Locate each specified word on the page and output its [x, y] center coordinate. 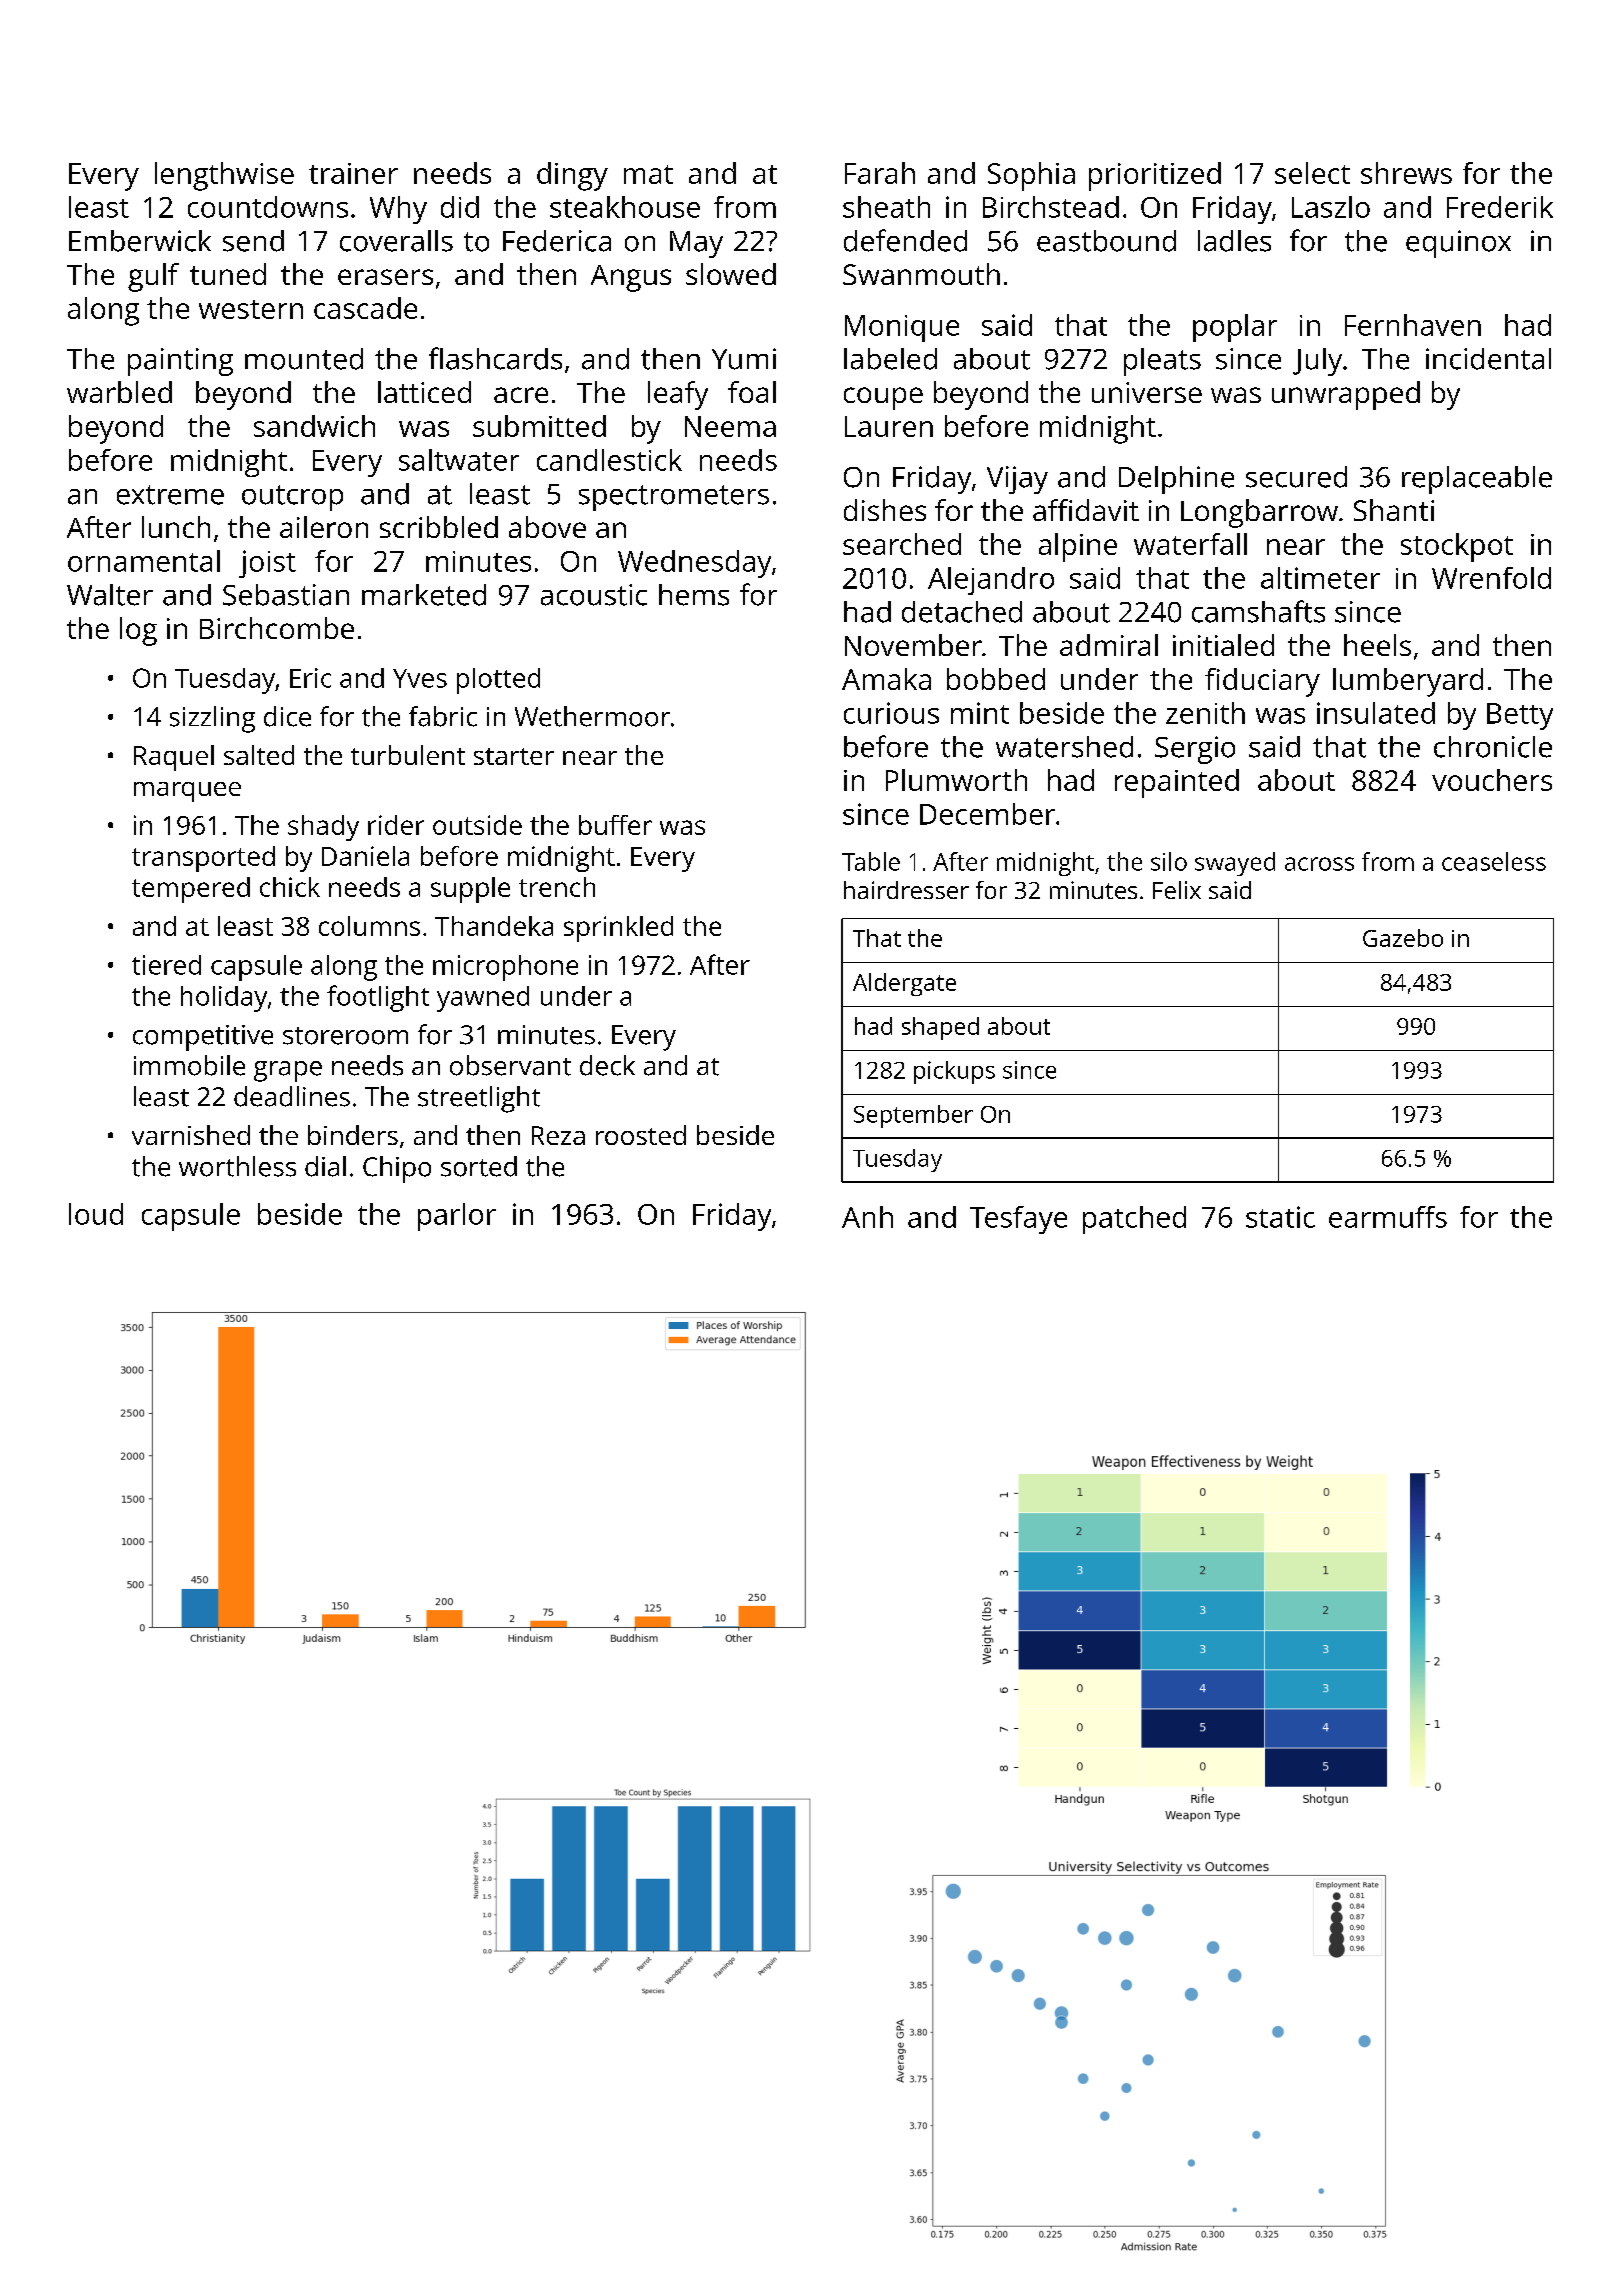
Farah [880, 173]
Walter [110, 595]
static [1280, 1217]
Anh [867, 1217]
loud [96, 1214]
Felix [1177, 890]
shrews [1406, 173]
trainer [353, 173]
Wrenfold [1491, 578]
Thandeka [494, 926]
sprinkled [618, 929]
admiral [1109, 645]
